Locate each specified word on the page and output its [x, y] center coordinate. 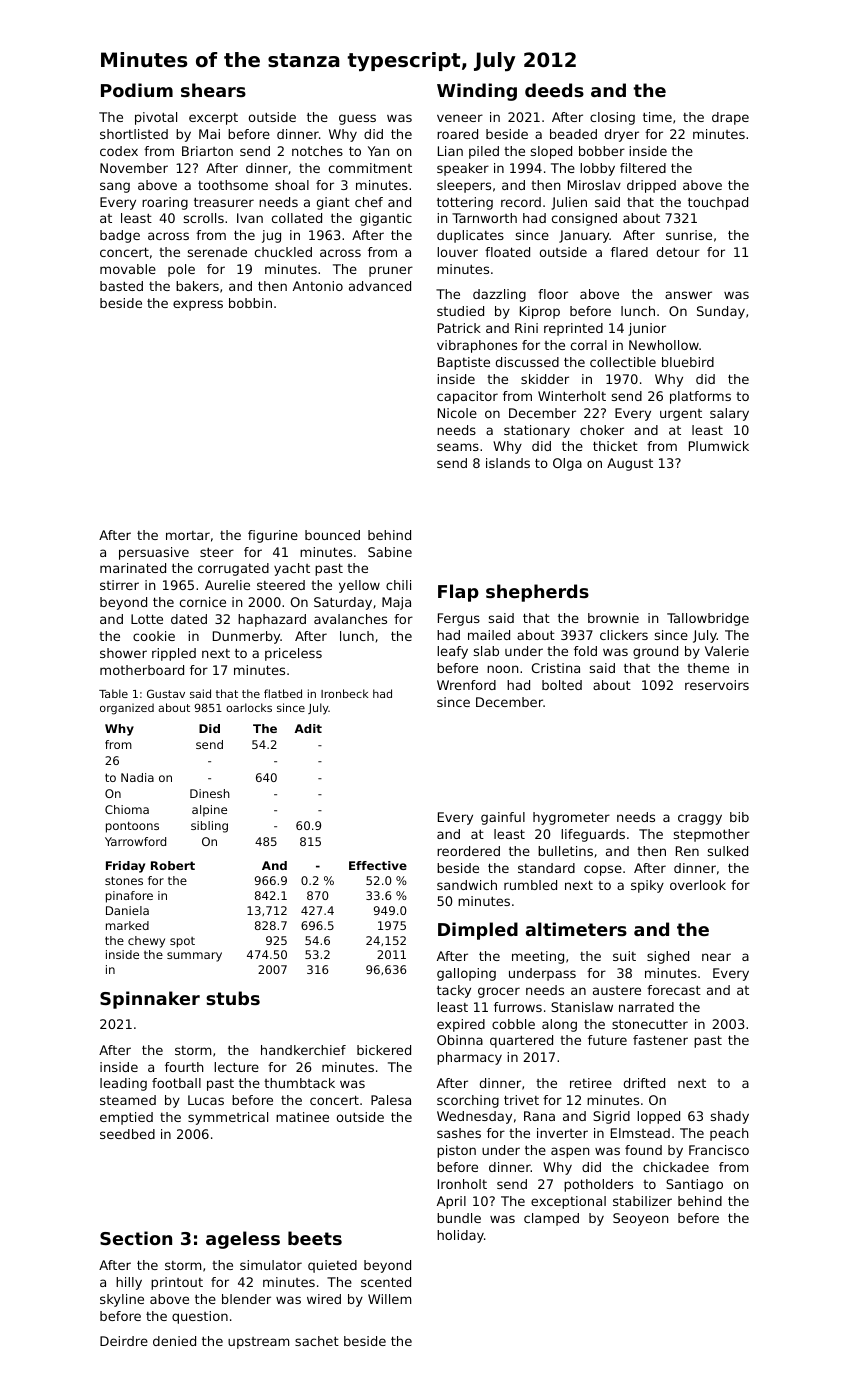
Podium [137, 90]
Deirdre [124, 1341]
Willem [389, 1299]
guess [357, 119]
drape [730, 118]
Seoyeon [640, 1219]
